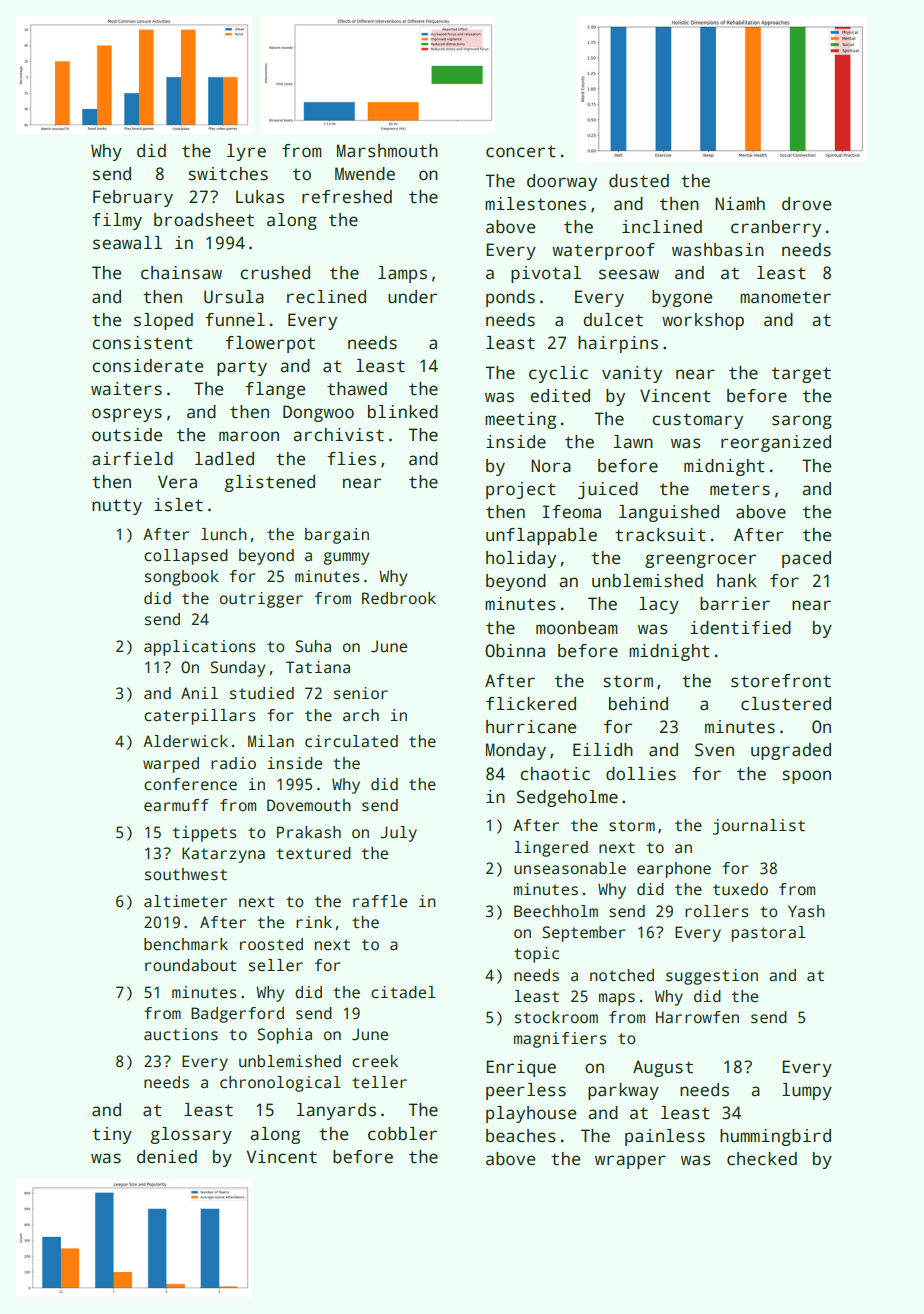 Image resolution: width=924 pixels, height=1314 pixels. I want to click on tiny, so click(112, 1135).
